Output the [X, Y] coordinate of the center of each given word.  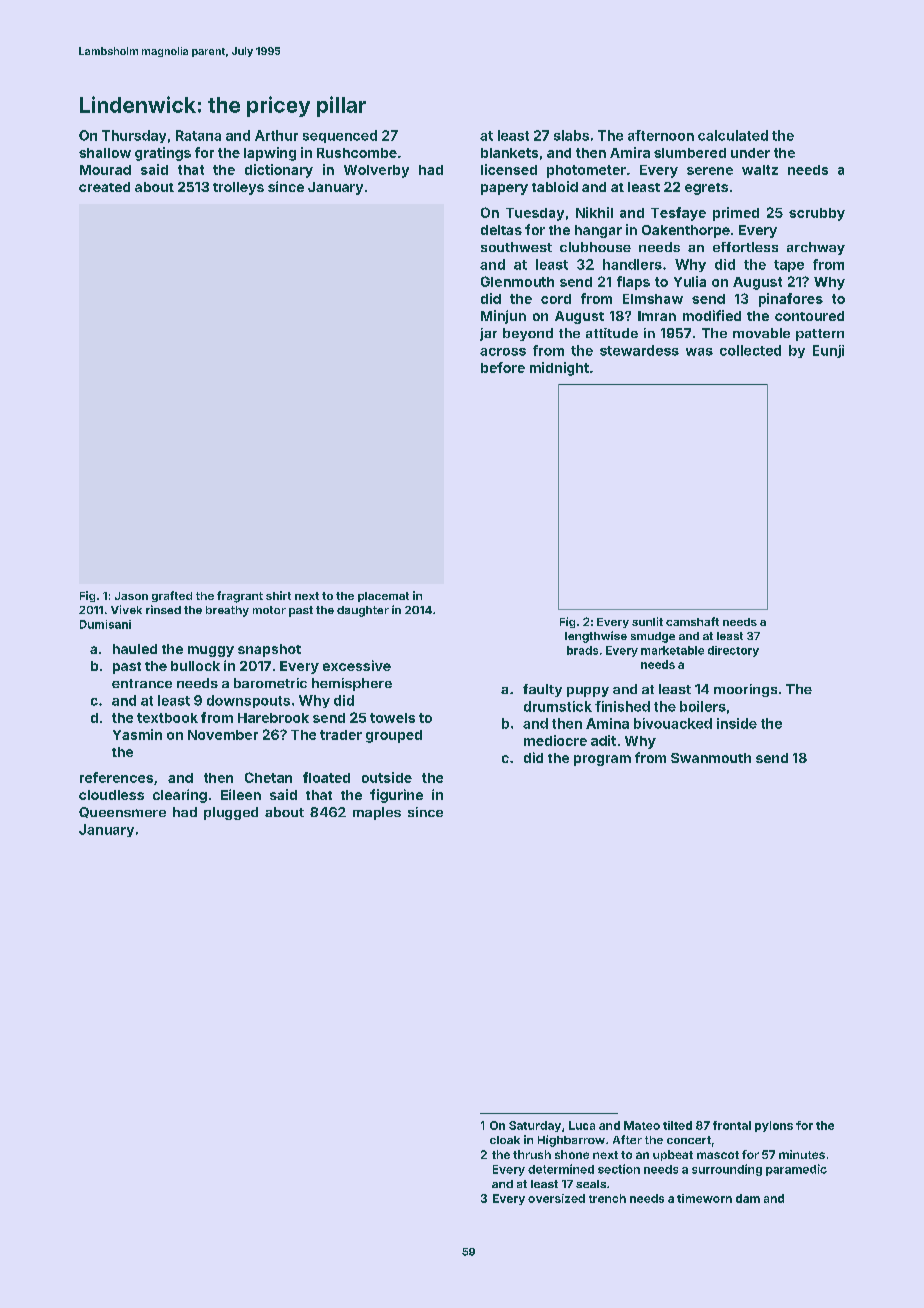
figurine [396, 796]
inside [737, 723]
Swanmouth [711, 758]
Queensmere [122, 812]
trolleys [238, 188]
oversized [556, 1198]
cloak [505, 1140]
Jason [131, 596]
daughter [363, 611]
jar [488, 334]
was [699, 352]
